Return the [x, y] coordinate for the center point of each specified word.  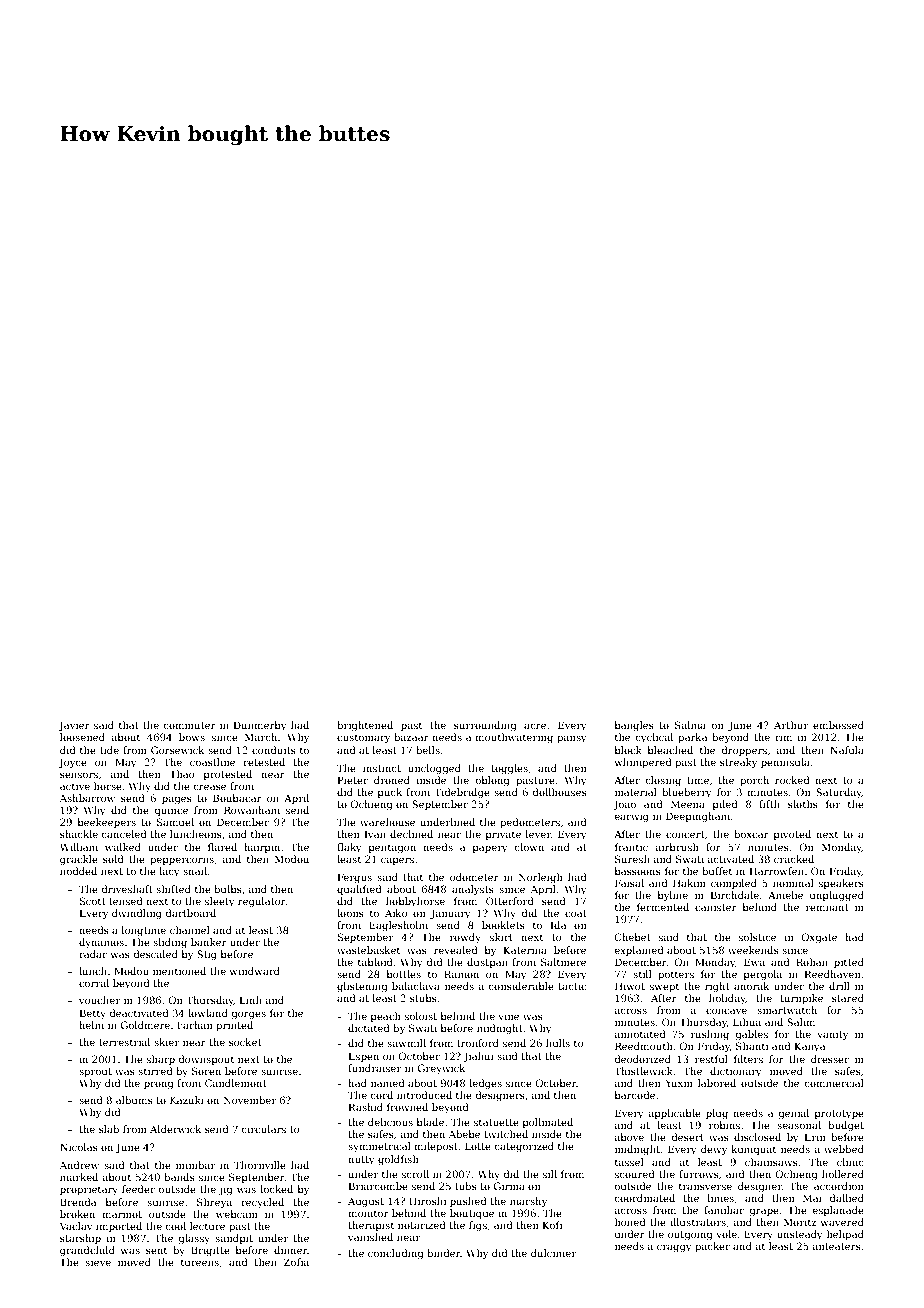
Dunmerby [260, 726]
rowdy [465, 938]
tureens [200, 1262]
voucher [100, 1000]
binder [444, 1253]
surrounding [485, 726]
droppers [744, 751]
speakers [841, 884]
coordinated [645, 1198]
